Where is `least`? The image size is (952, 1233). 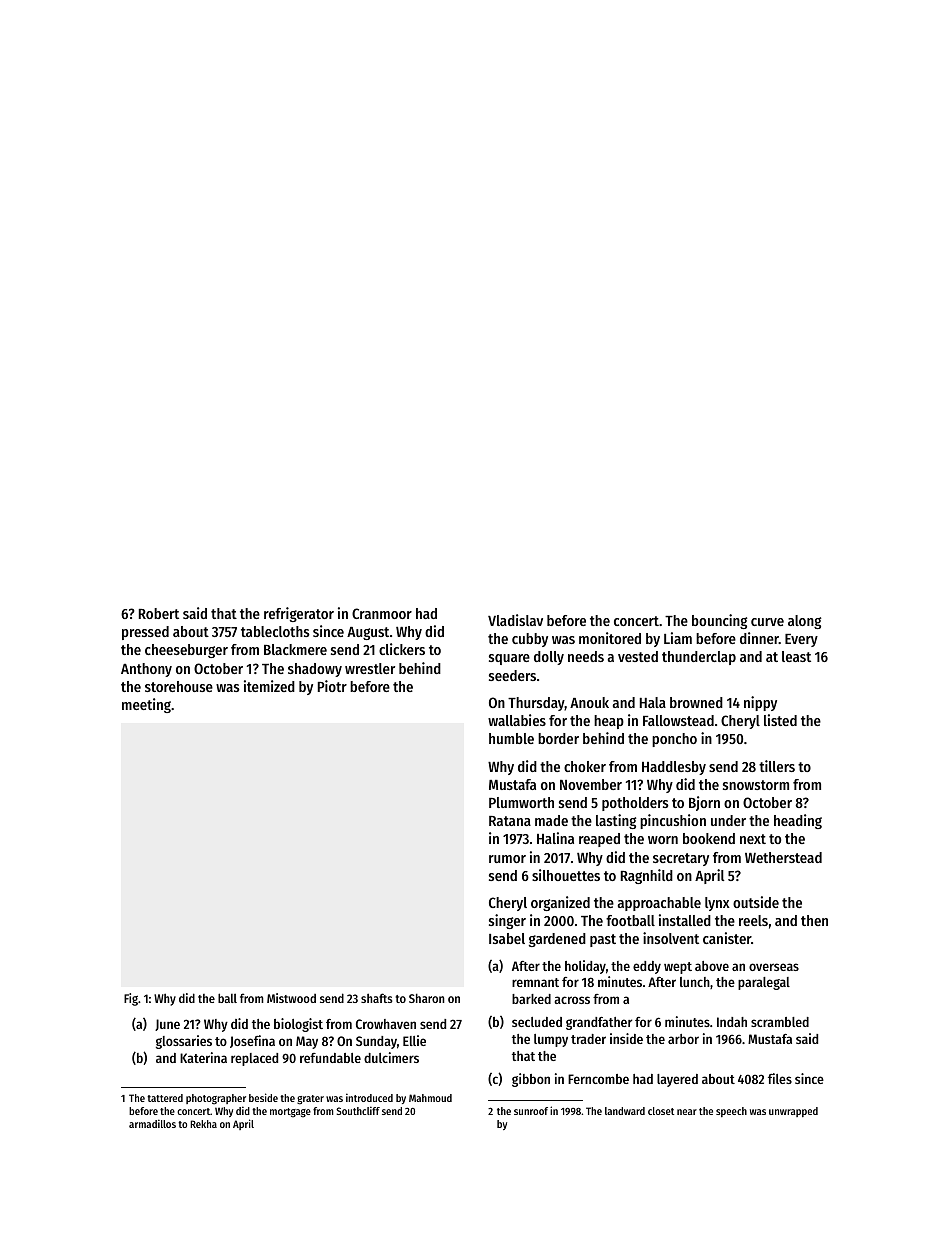
least is located at coordinates (796, 656).
